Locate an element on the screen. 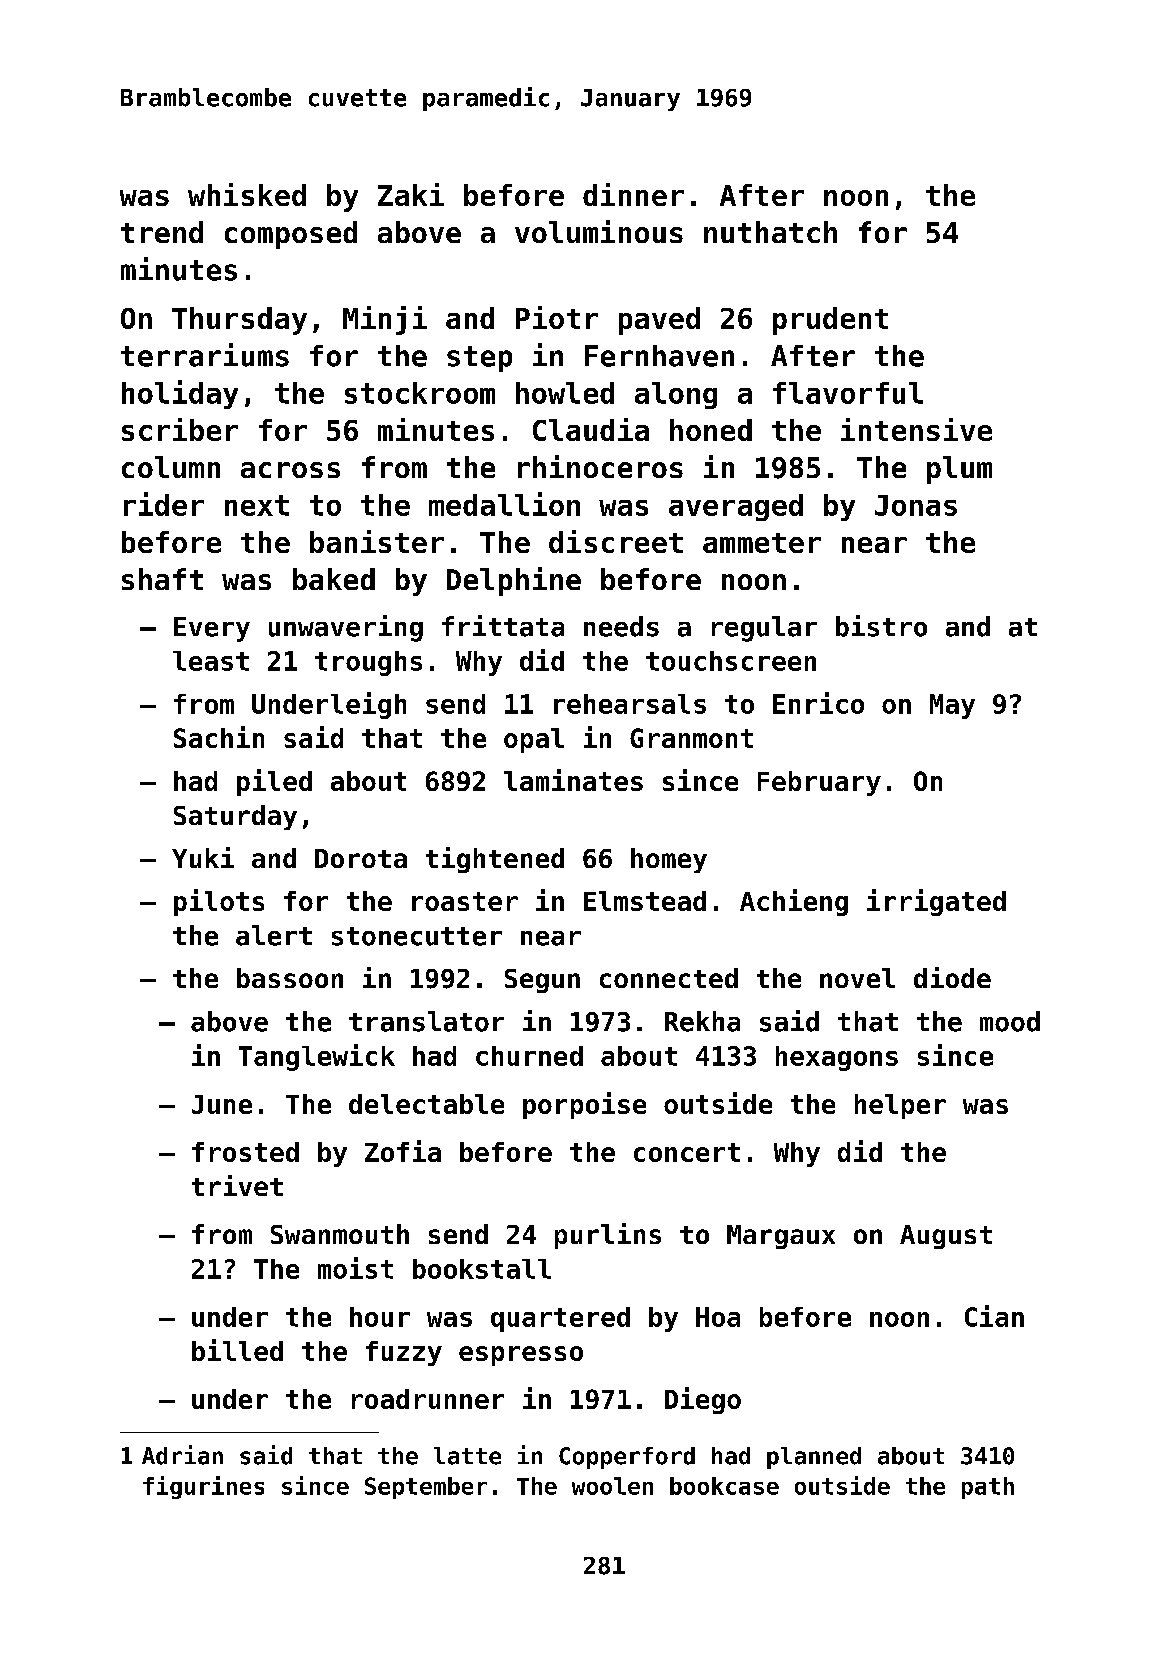 The width and height of the screenshot is (1165, 1654). Dorota is located at coordinates (361, 858).
